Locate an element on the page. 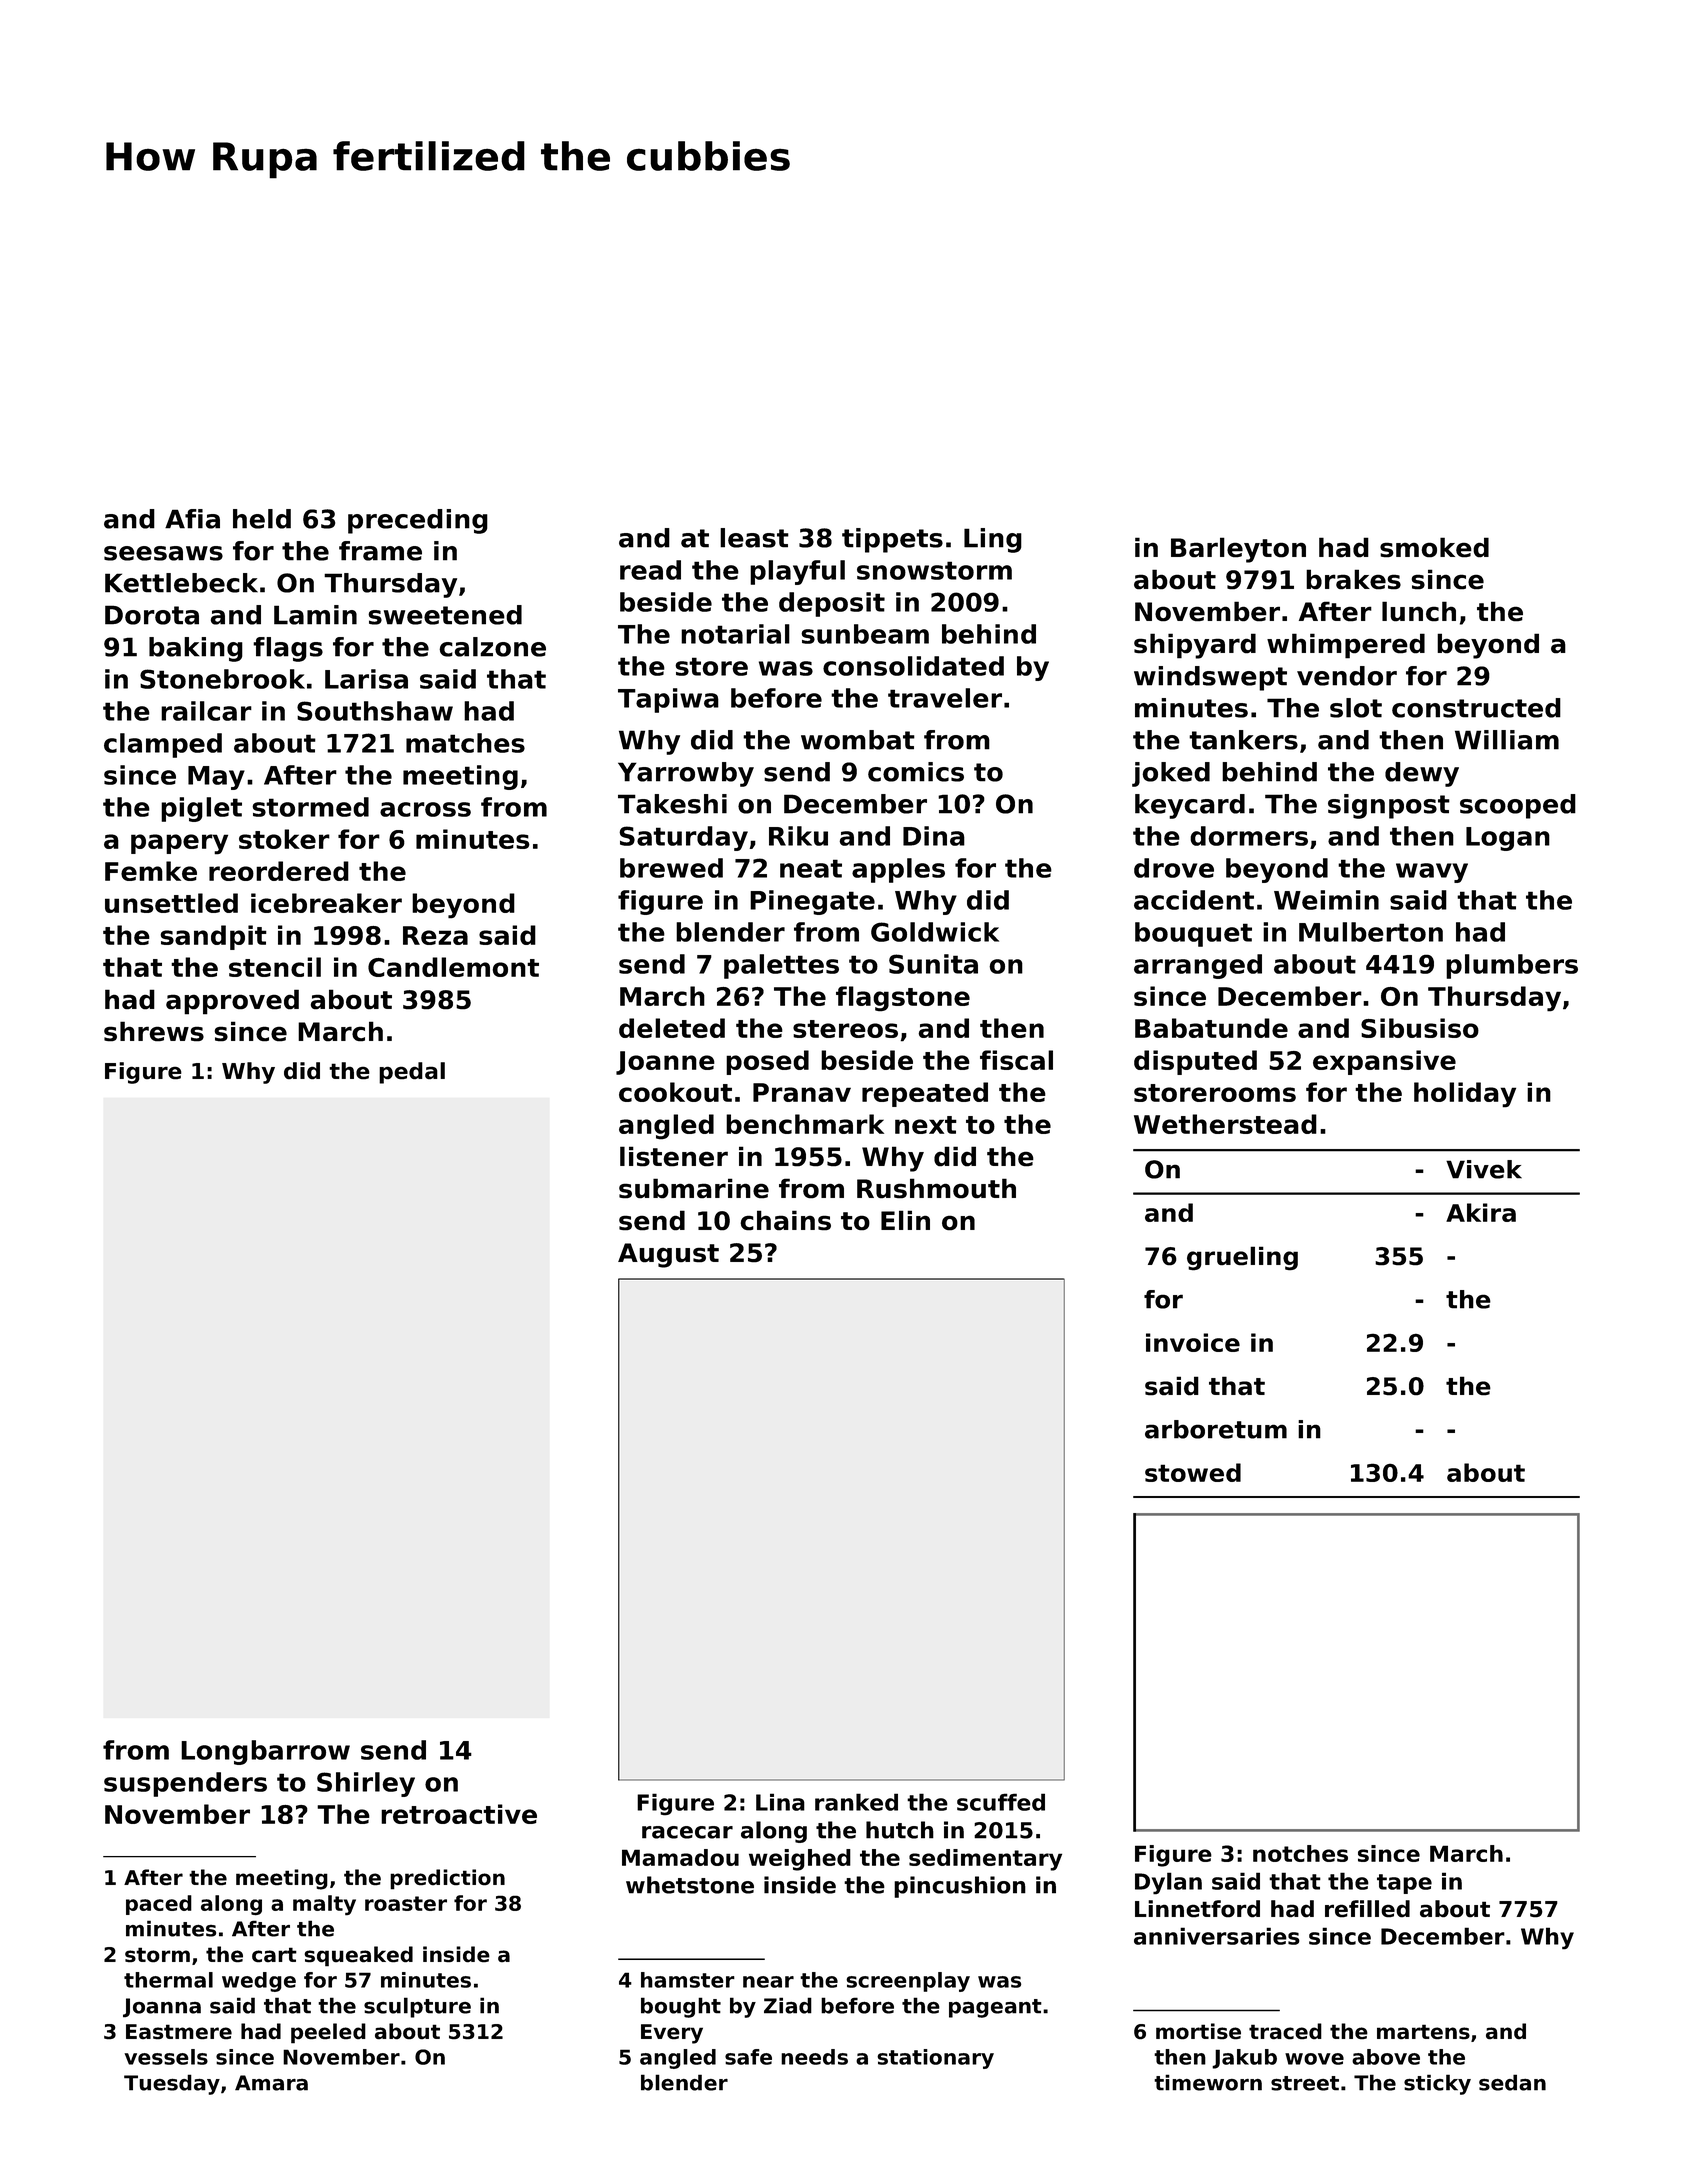 The width and height of the document is (1683, 2178). held is located at coordinates (262, 519).
